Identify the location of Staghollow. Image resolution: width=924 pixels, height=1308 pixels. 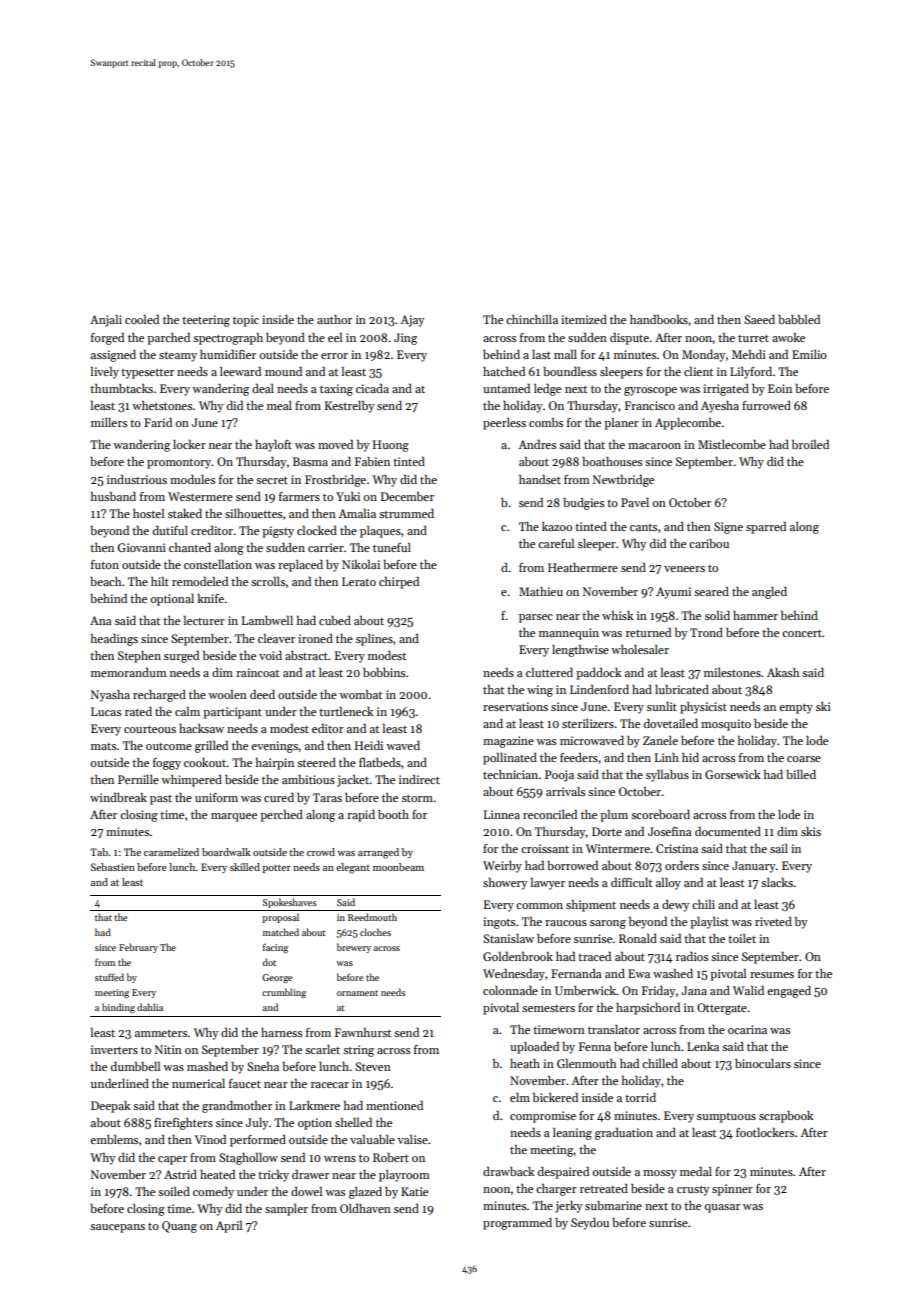
(248, 1159).
